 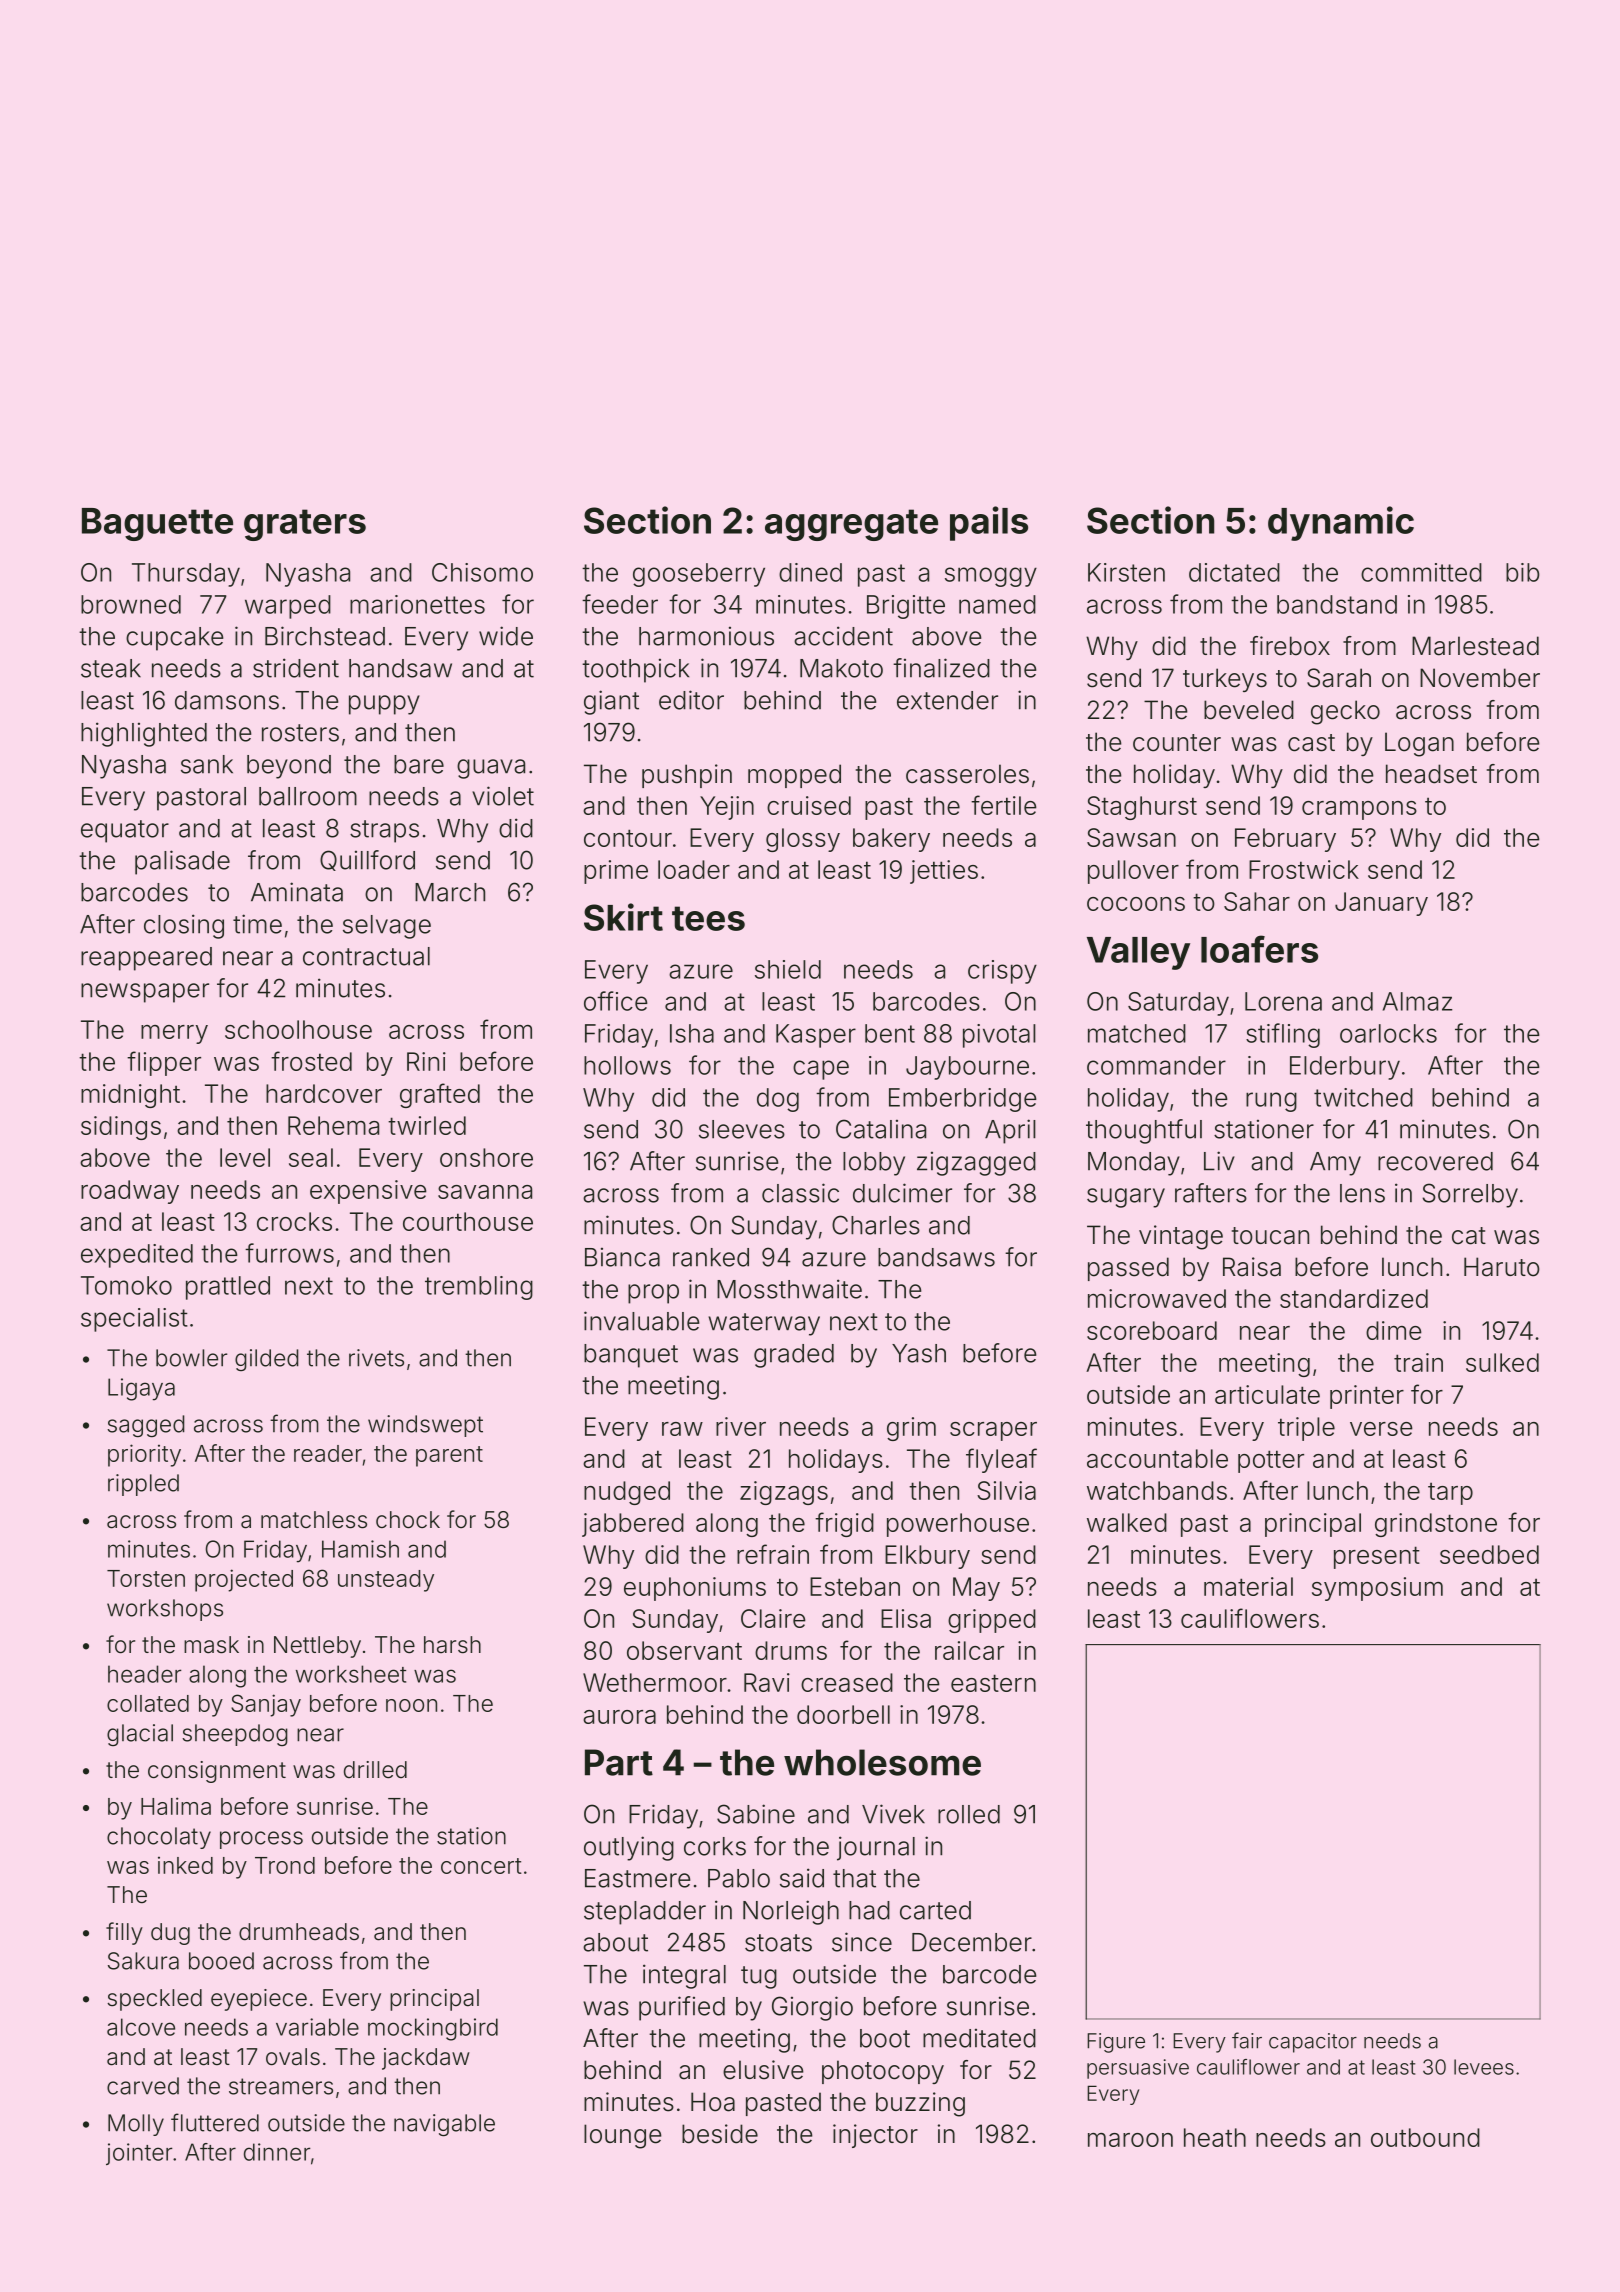 I want to click on beside, so click(x=720, y=2134).
